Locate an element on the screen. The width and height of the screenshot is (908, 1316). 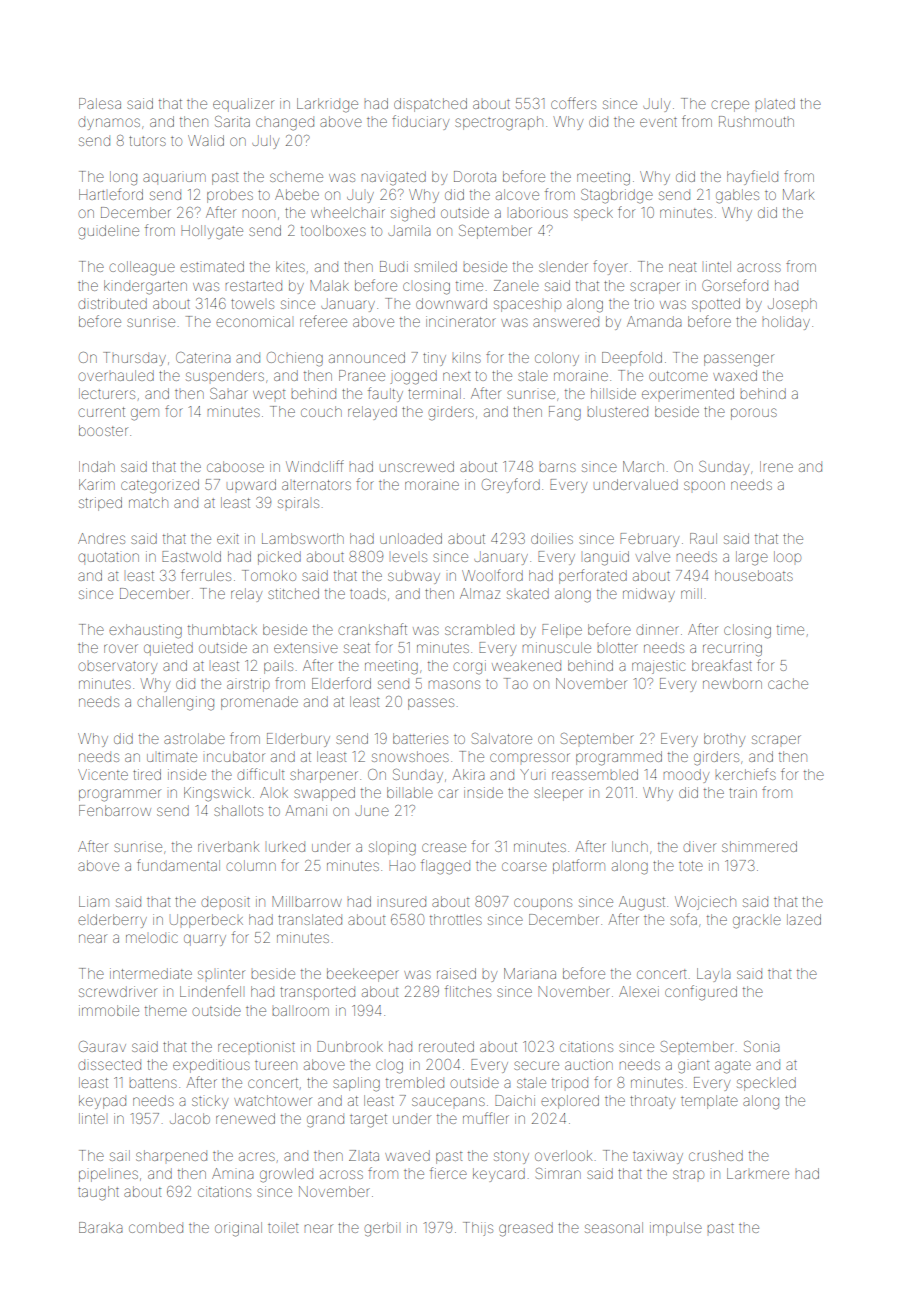
scrambled is located at coordinates (479, 629).
